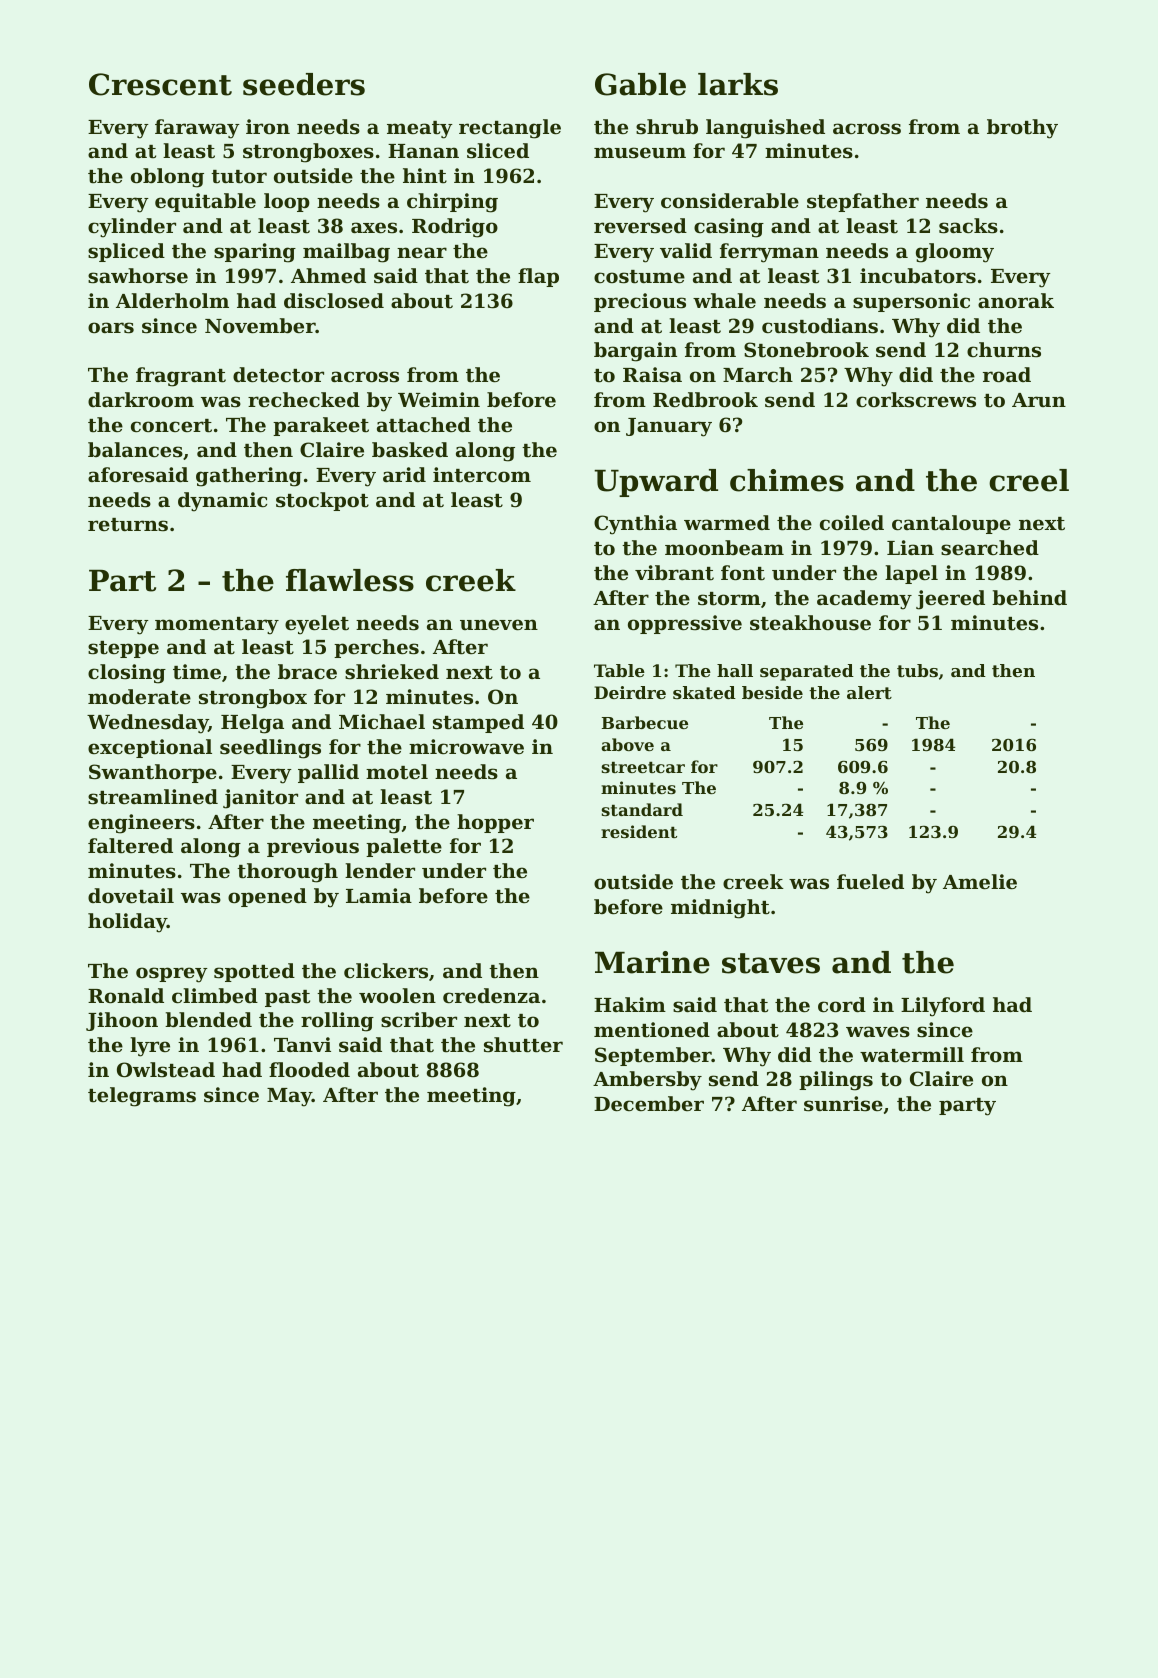 The image size is (1158, 1678). Describe the element at coordinates (260, 799) in the screenshot. I see `janitor` at that location.
